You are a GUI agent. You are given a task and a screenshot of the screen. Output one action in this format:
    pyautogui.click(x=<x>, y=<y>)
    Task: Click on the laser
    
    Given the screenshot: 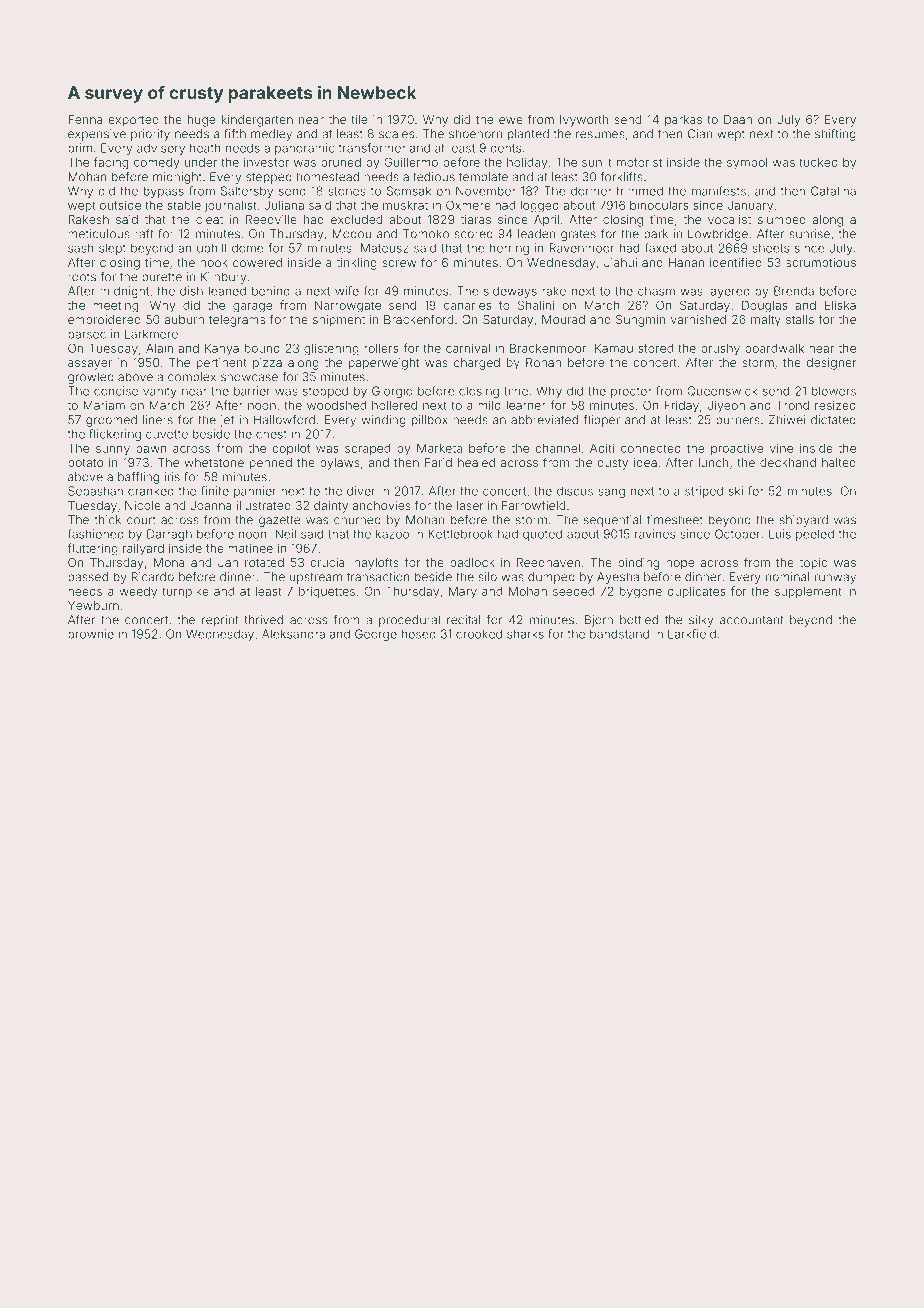 What is the action you would take?
    pyautogui.click(x=470, y=505)
